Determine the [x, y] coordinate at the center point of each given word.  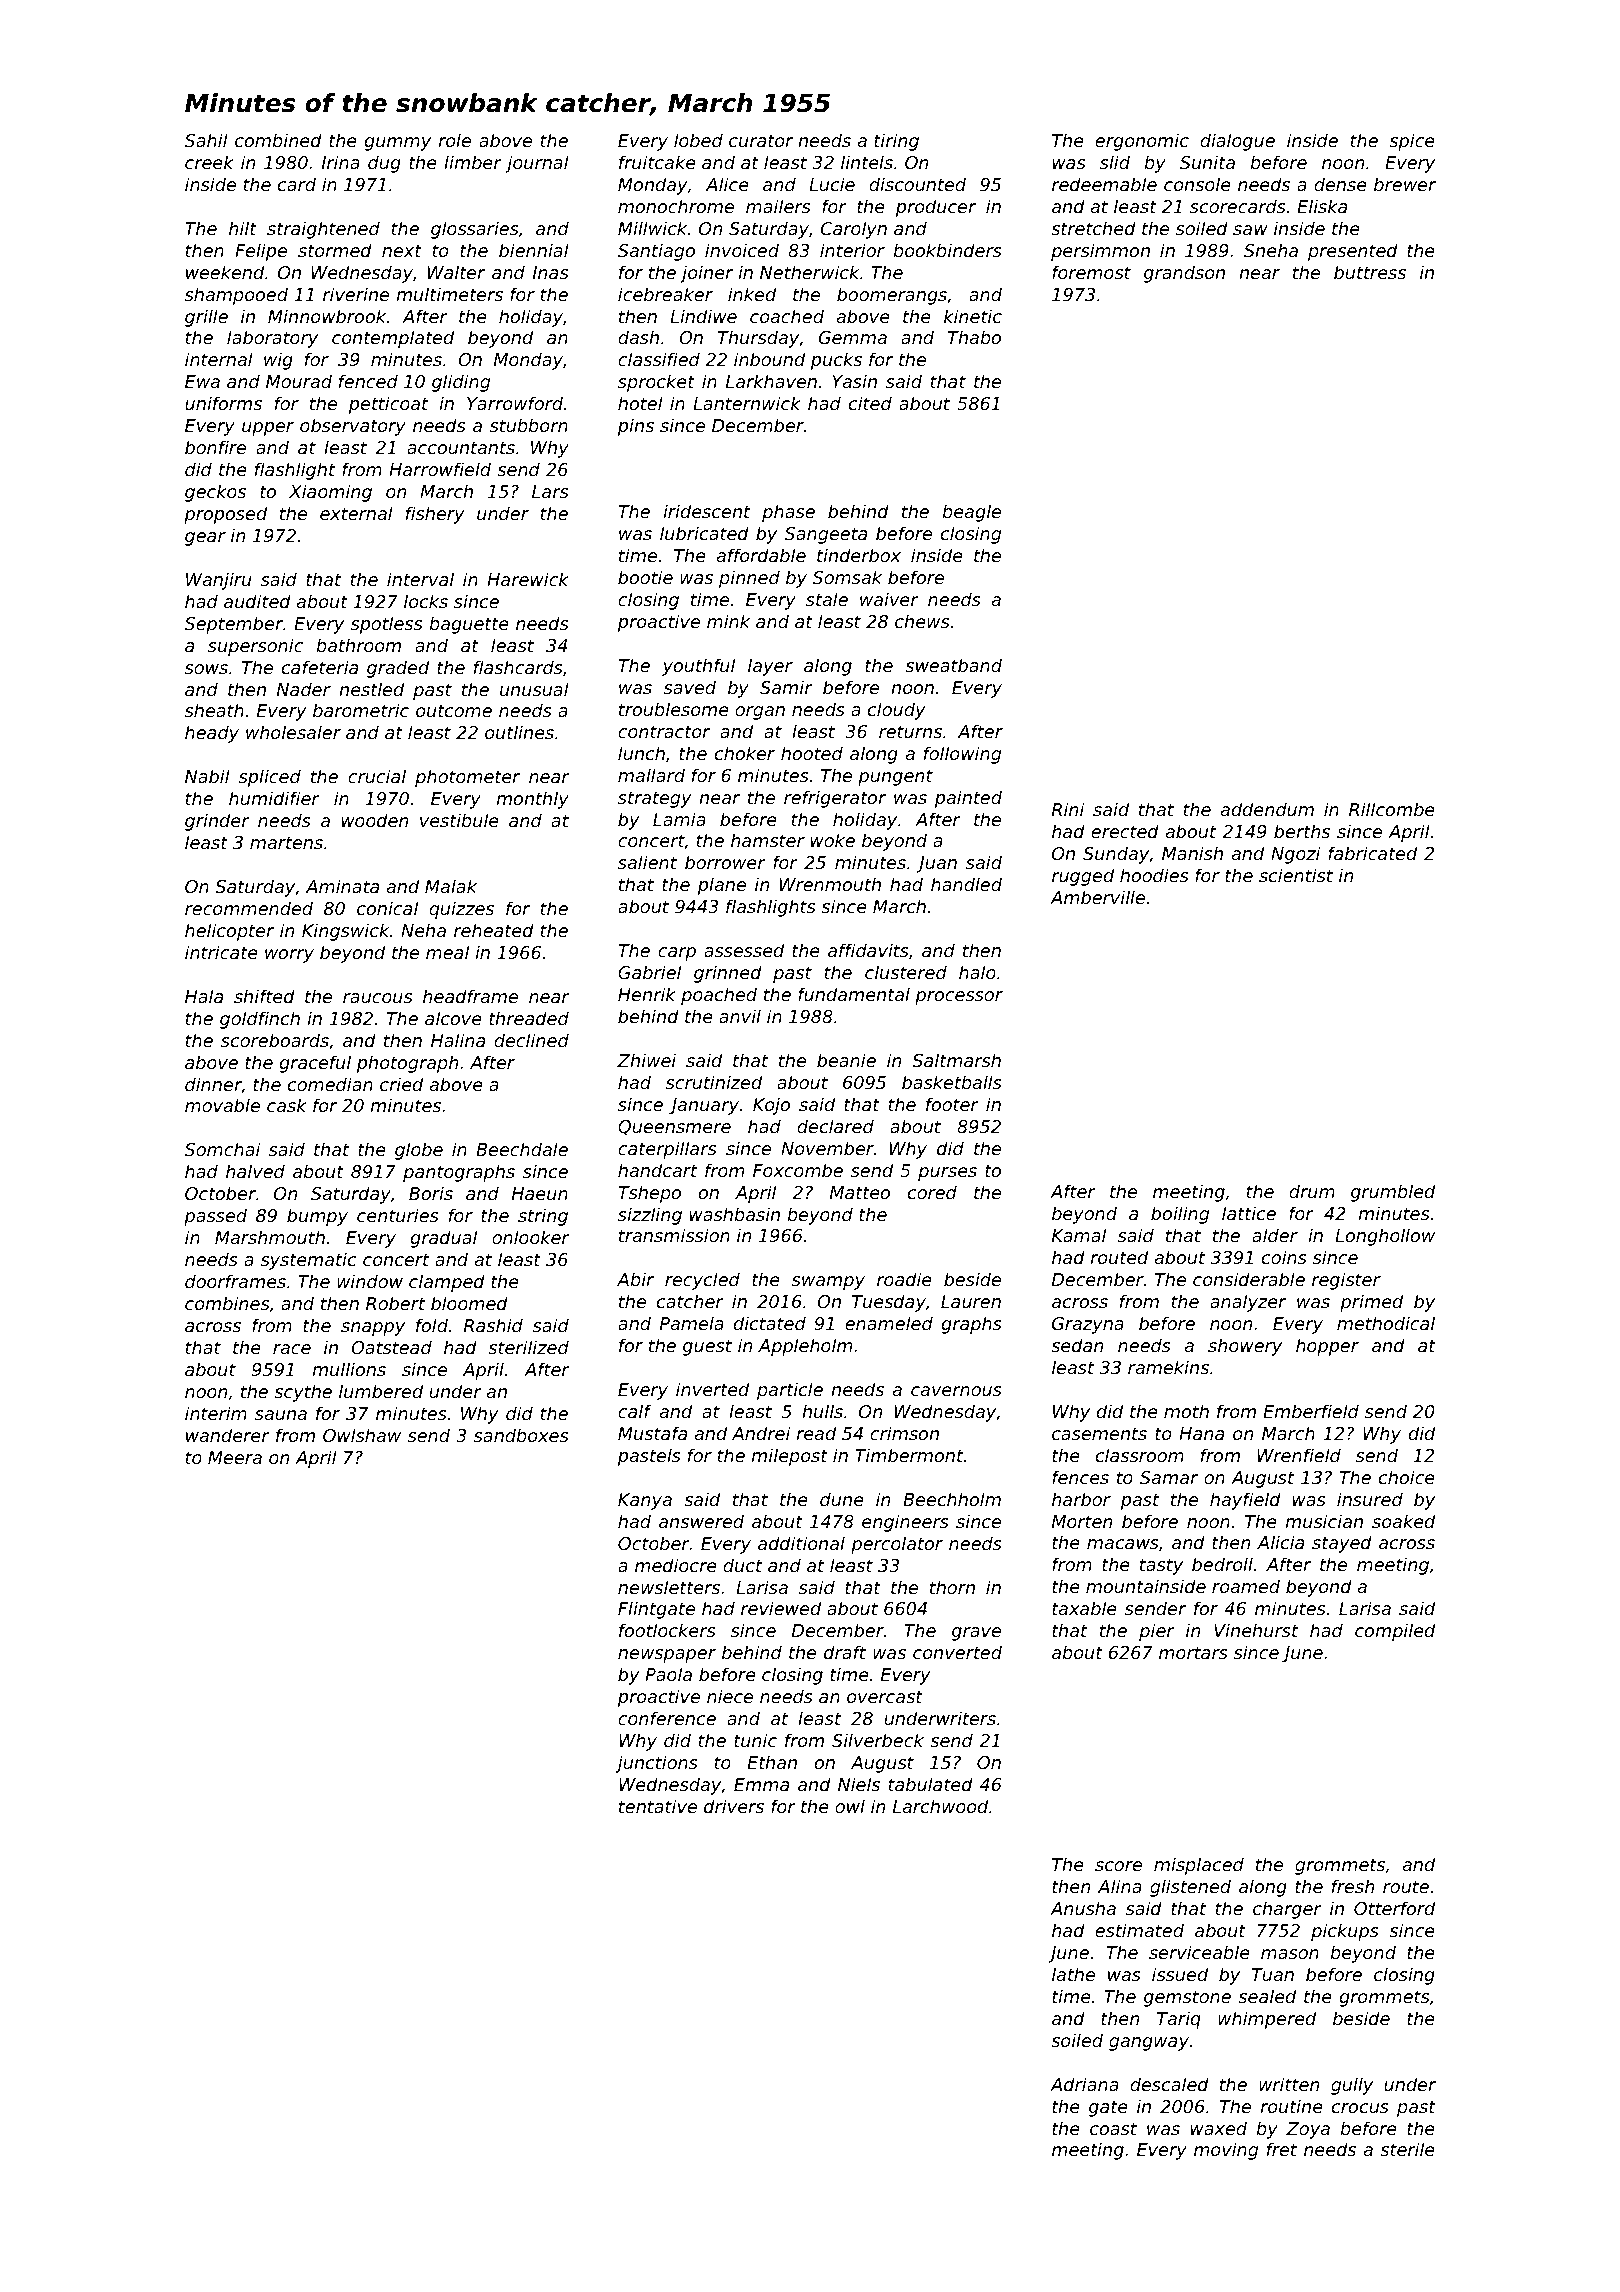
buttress [1370, 272]
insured [1370, 1499]
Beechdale [522, 1149]
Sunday [1116, 855]
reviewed [781, 1608]
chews [922, 621]
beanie [846, 1060]
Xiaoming [330, 493]
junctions [657, 1764]
